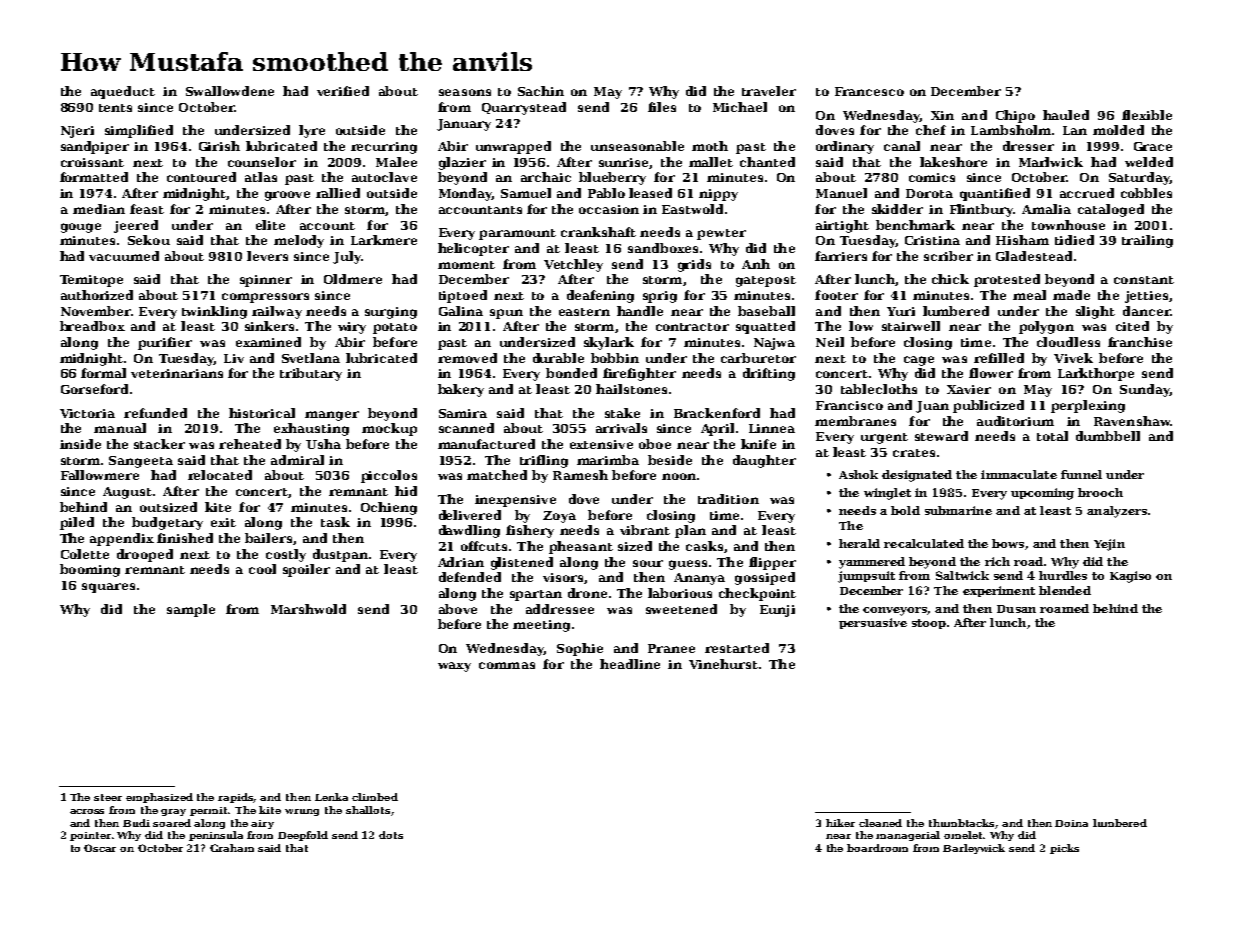 Image resolution: width=1233 pixels, height=952 pixels. What do you see at coordinates (772, 563) in the page?
I see `flipper` at bounding box center [772, 563].
